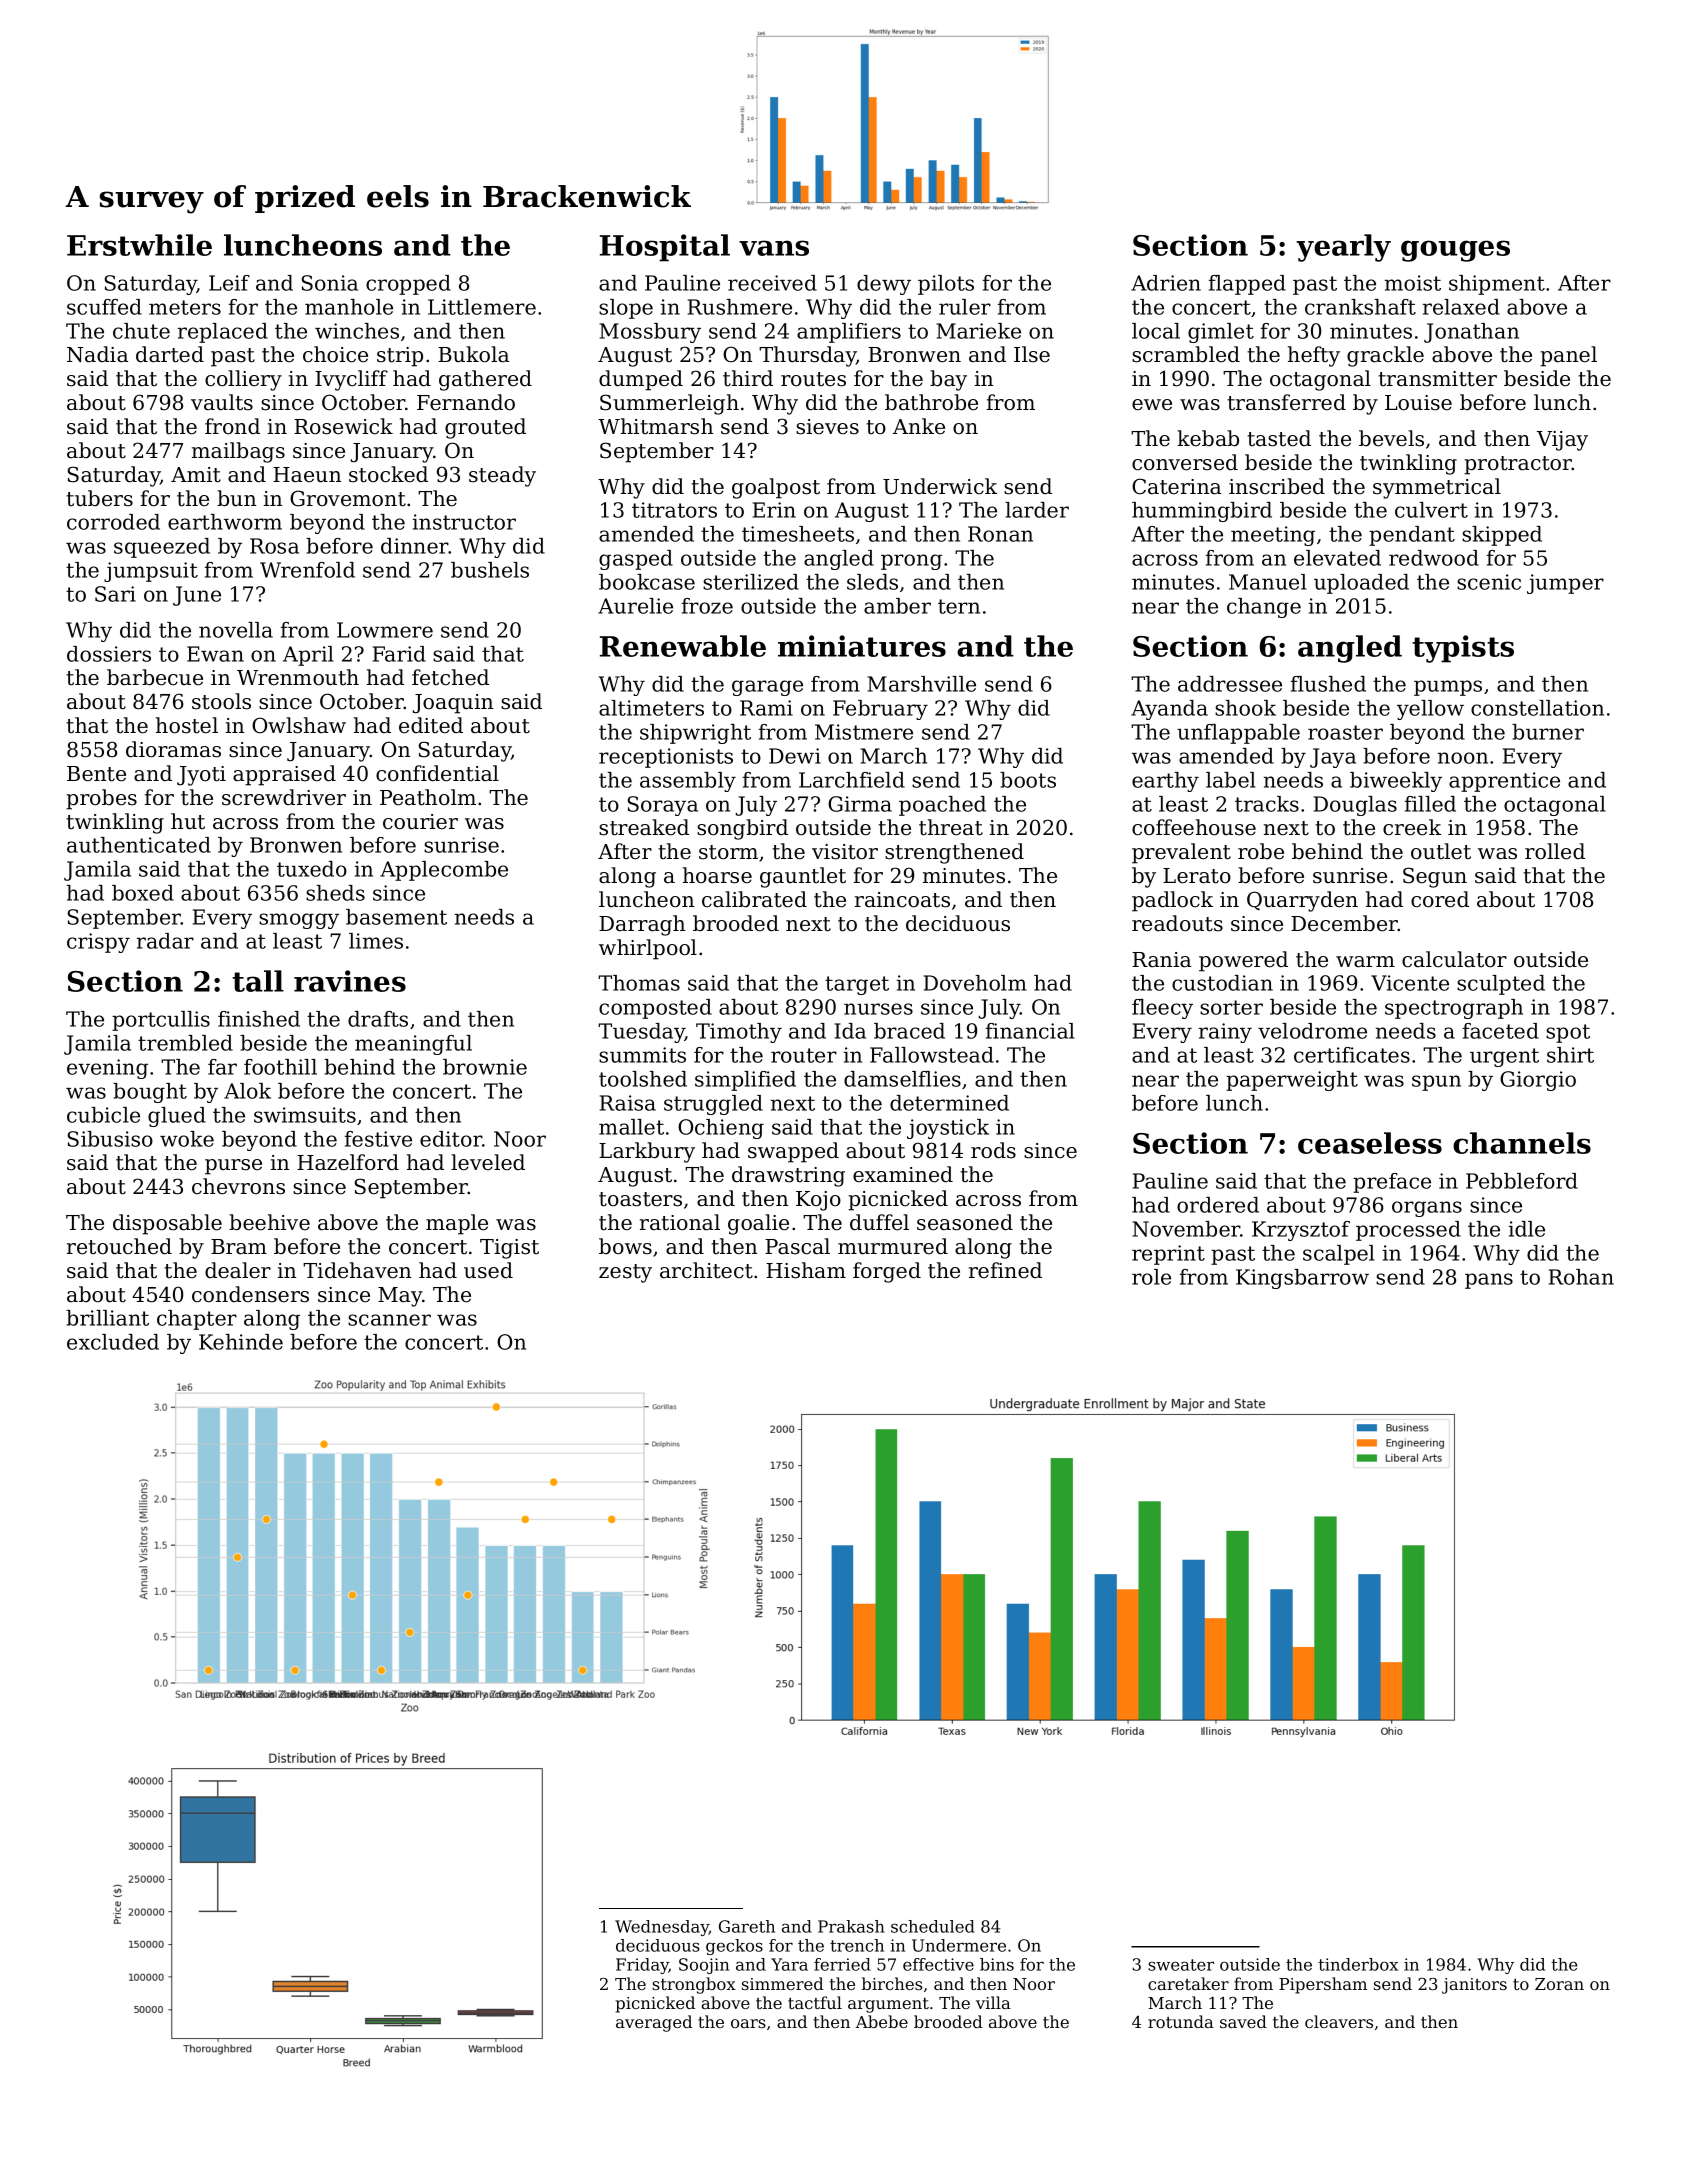 This screenshot has width=1683, height=2178. I want to click on Prakash, so click(851, 1926).
